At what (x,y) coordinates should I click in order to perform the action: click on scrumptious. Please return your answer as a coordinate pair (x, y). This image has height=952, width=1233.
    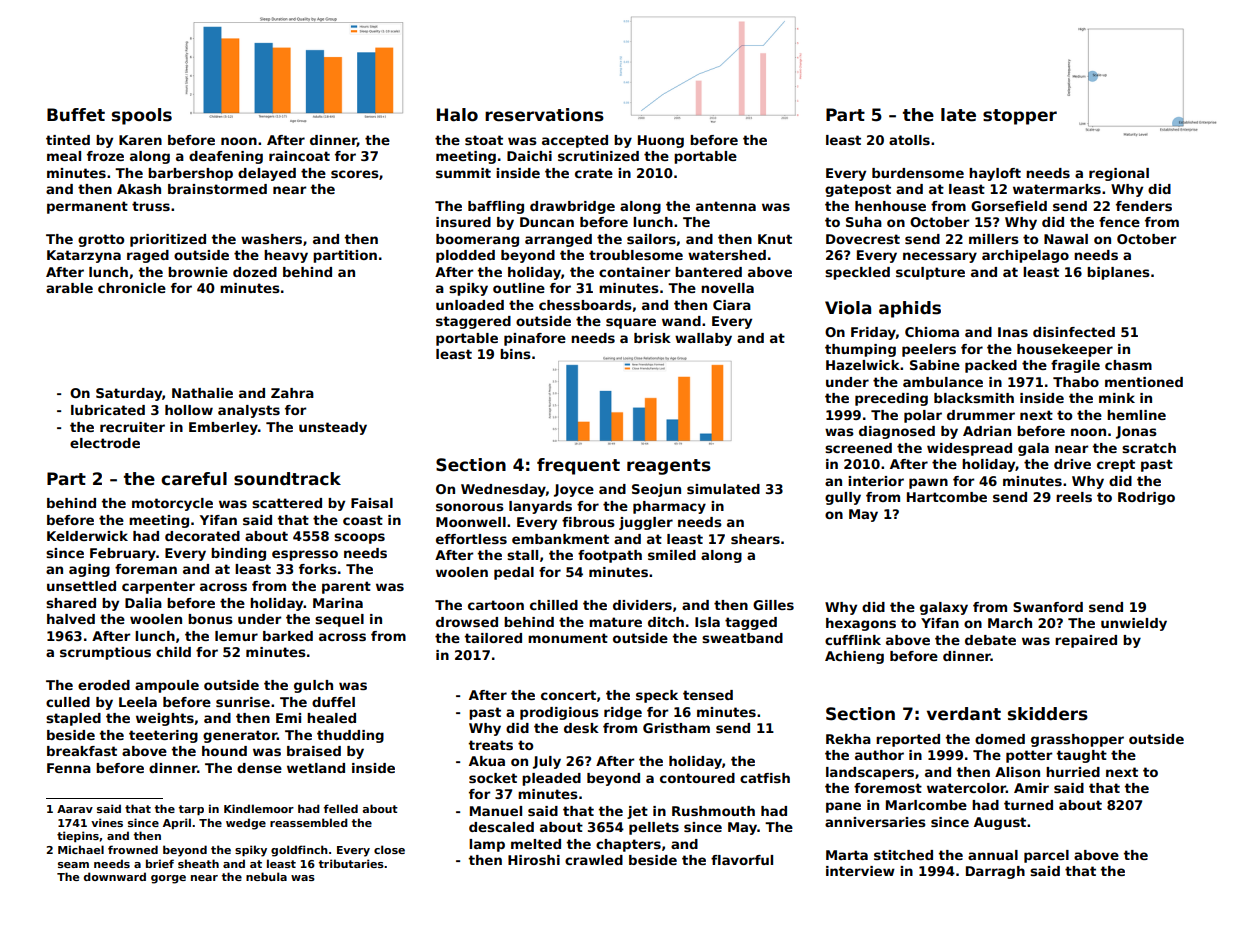
    Looking at the image, I should click on (105, 653).
